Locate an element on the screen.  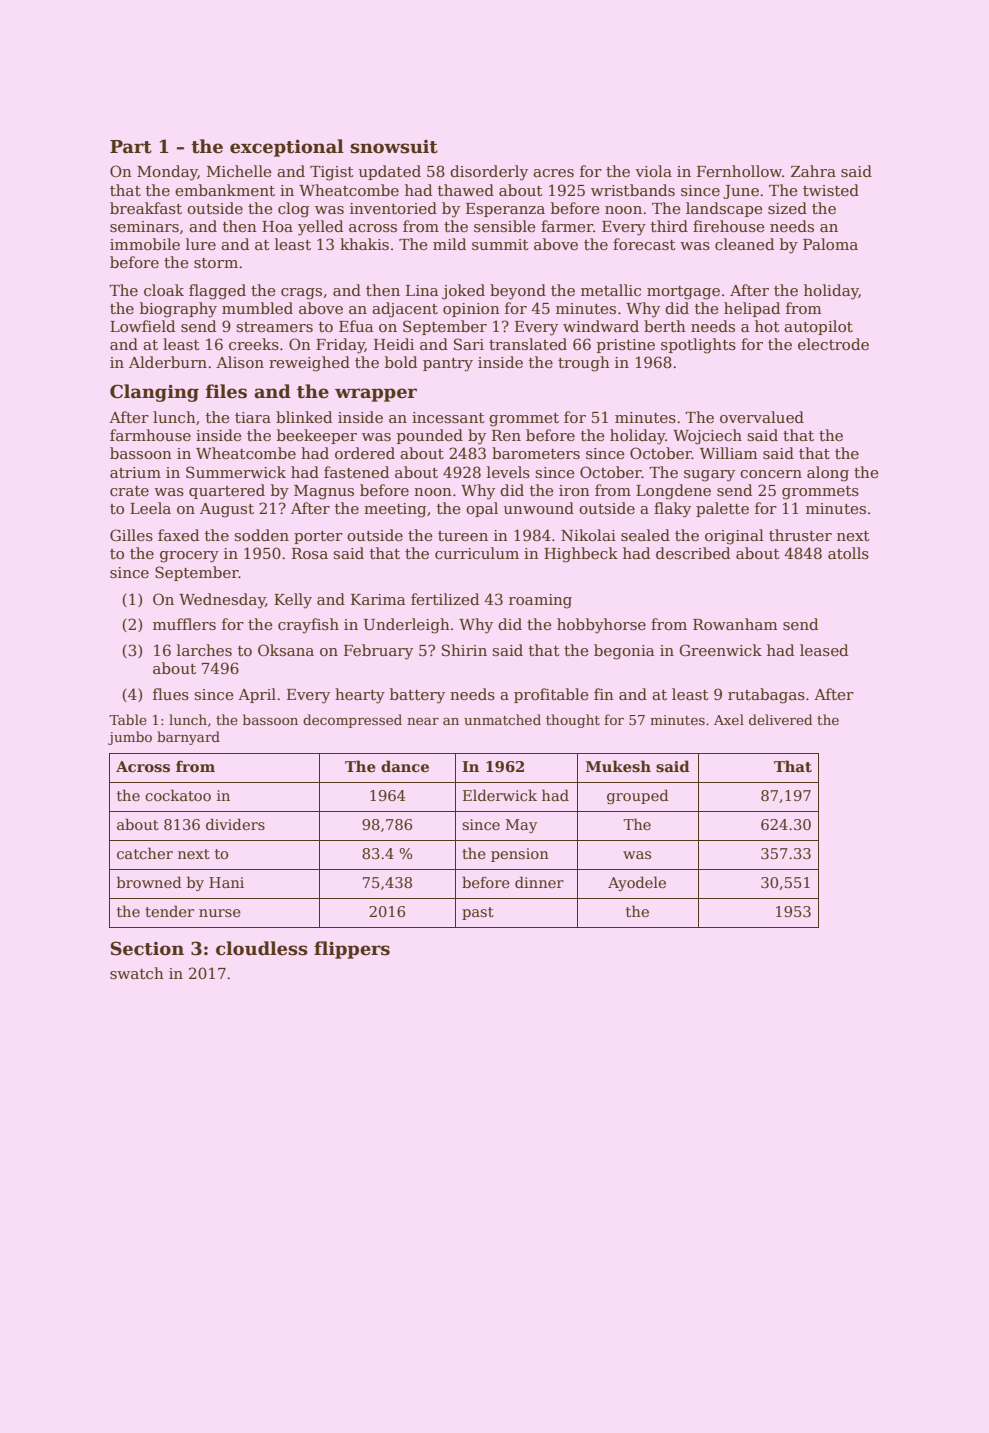
cloudless is located at coordinates (262, 948).
